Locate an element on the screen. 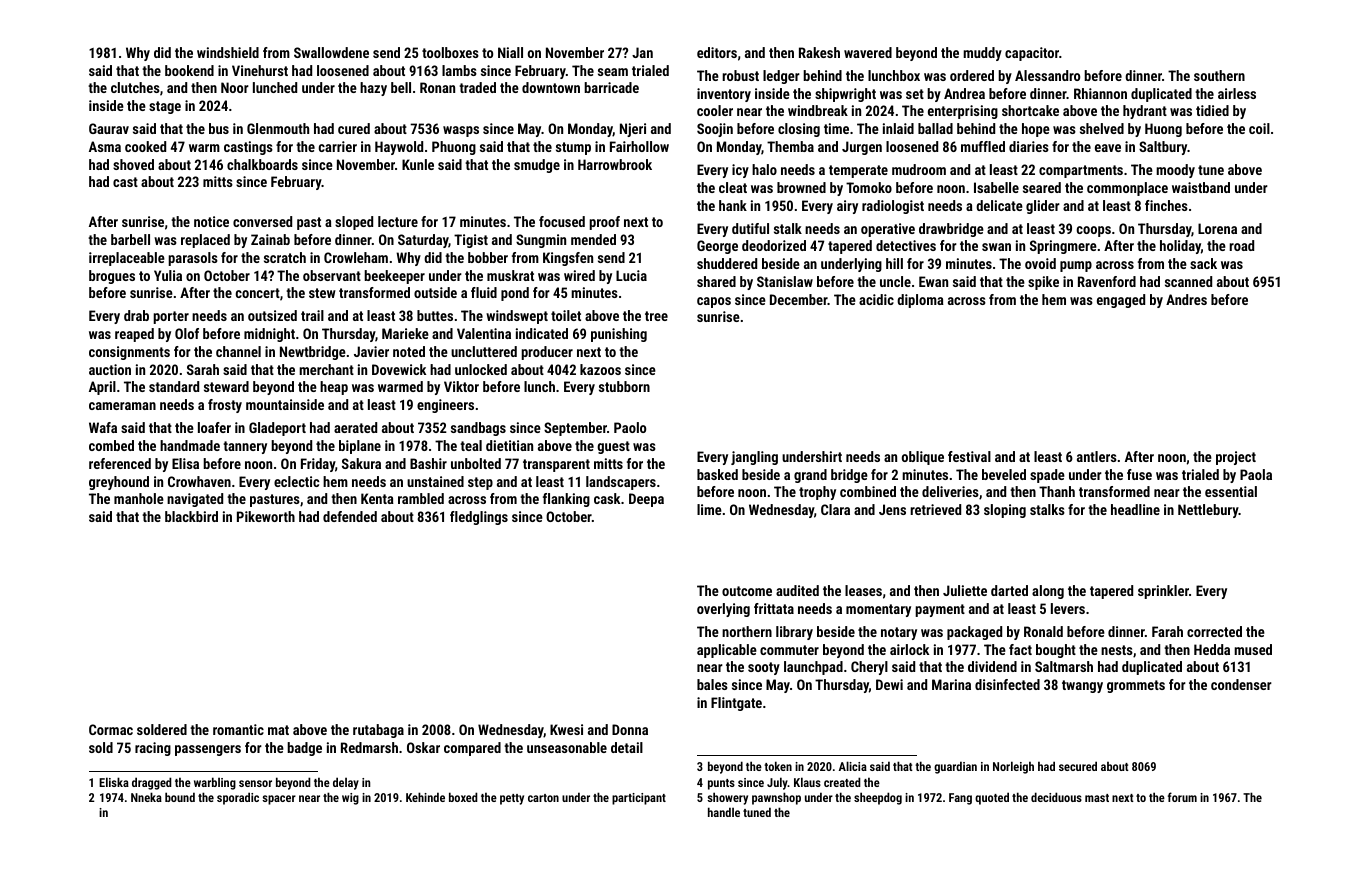 The height and width of the screenshot is (887, 1372). guardian is located at coordinates (955, 767).
